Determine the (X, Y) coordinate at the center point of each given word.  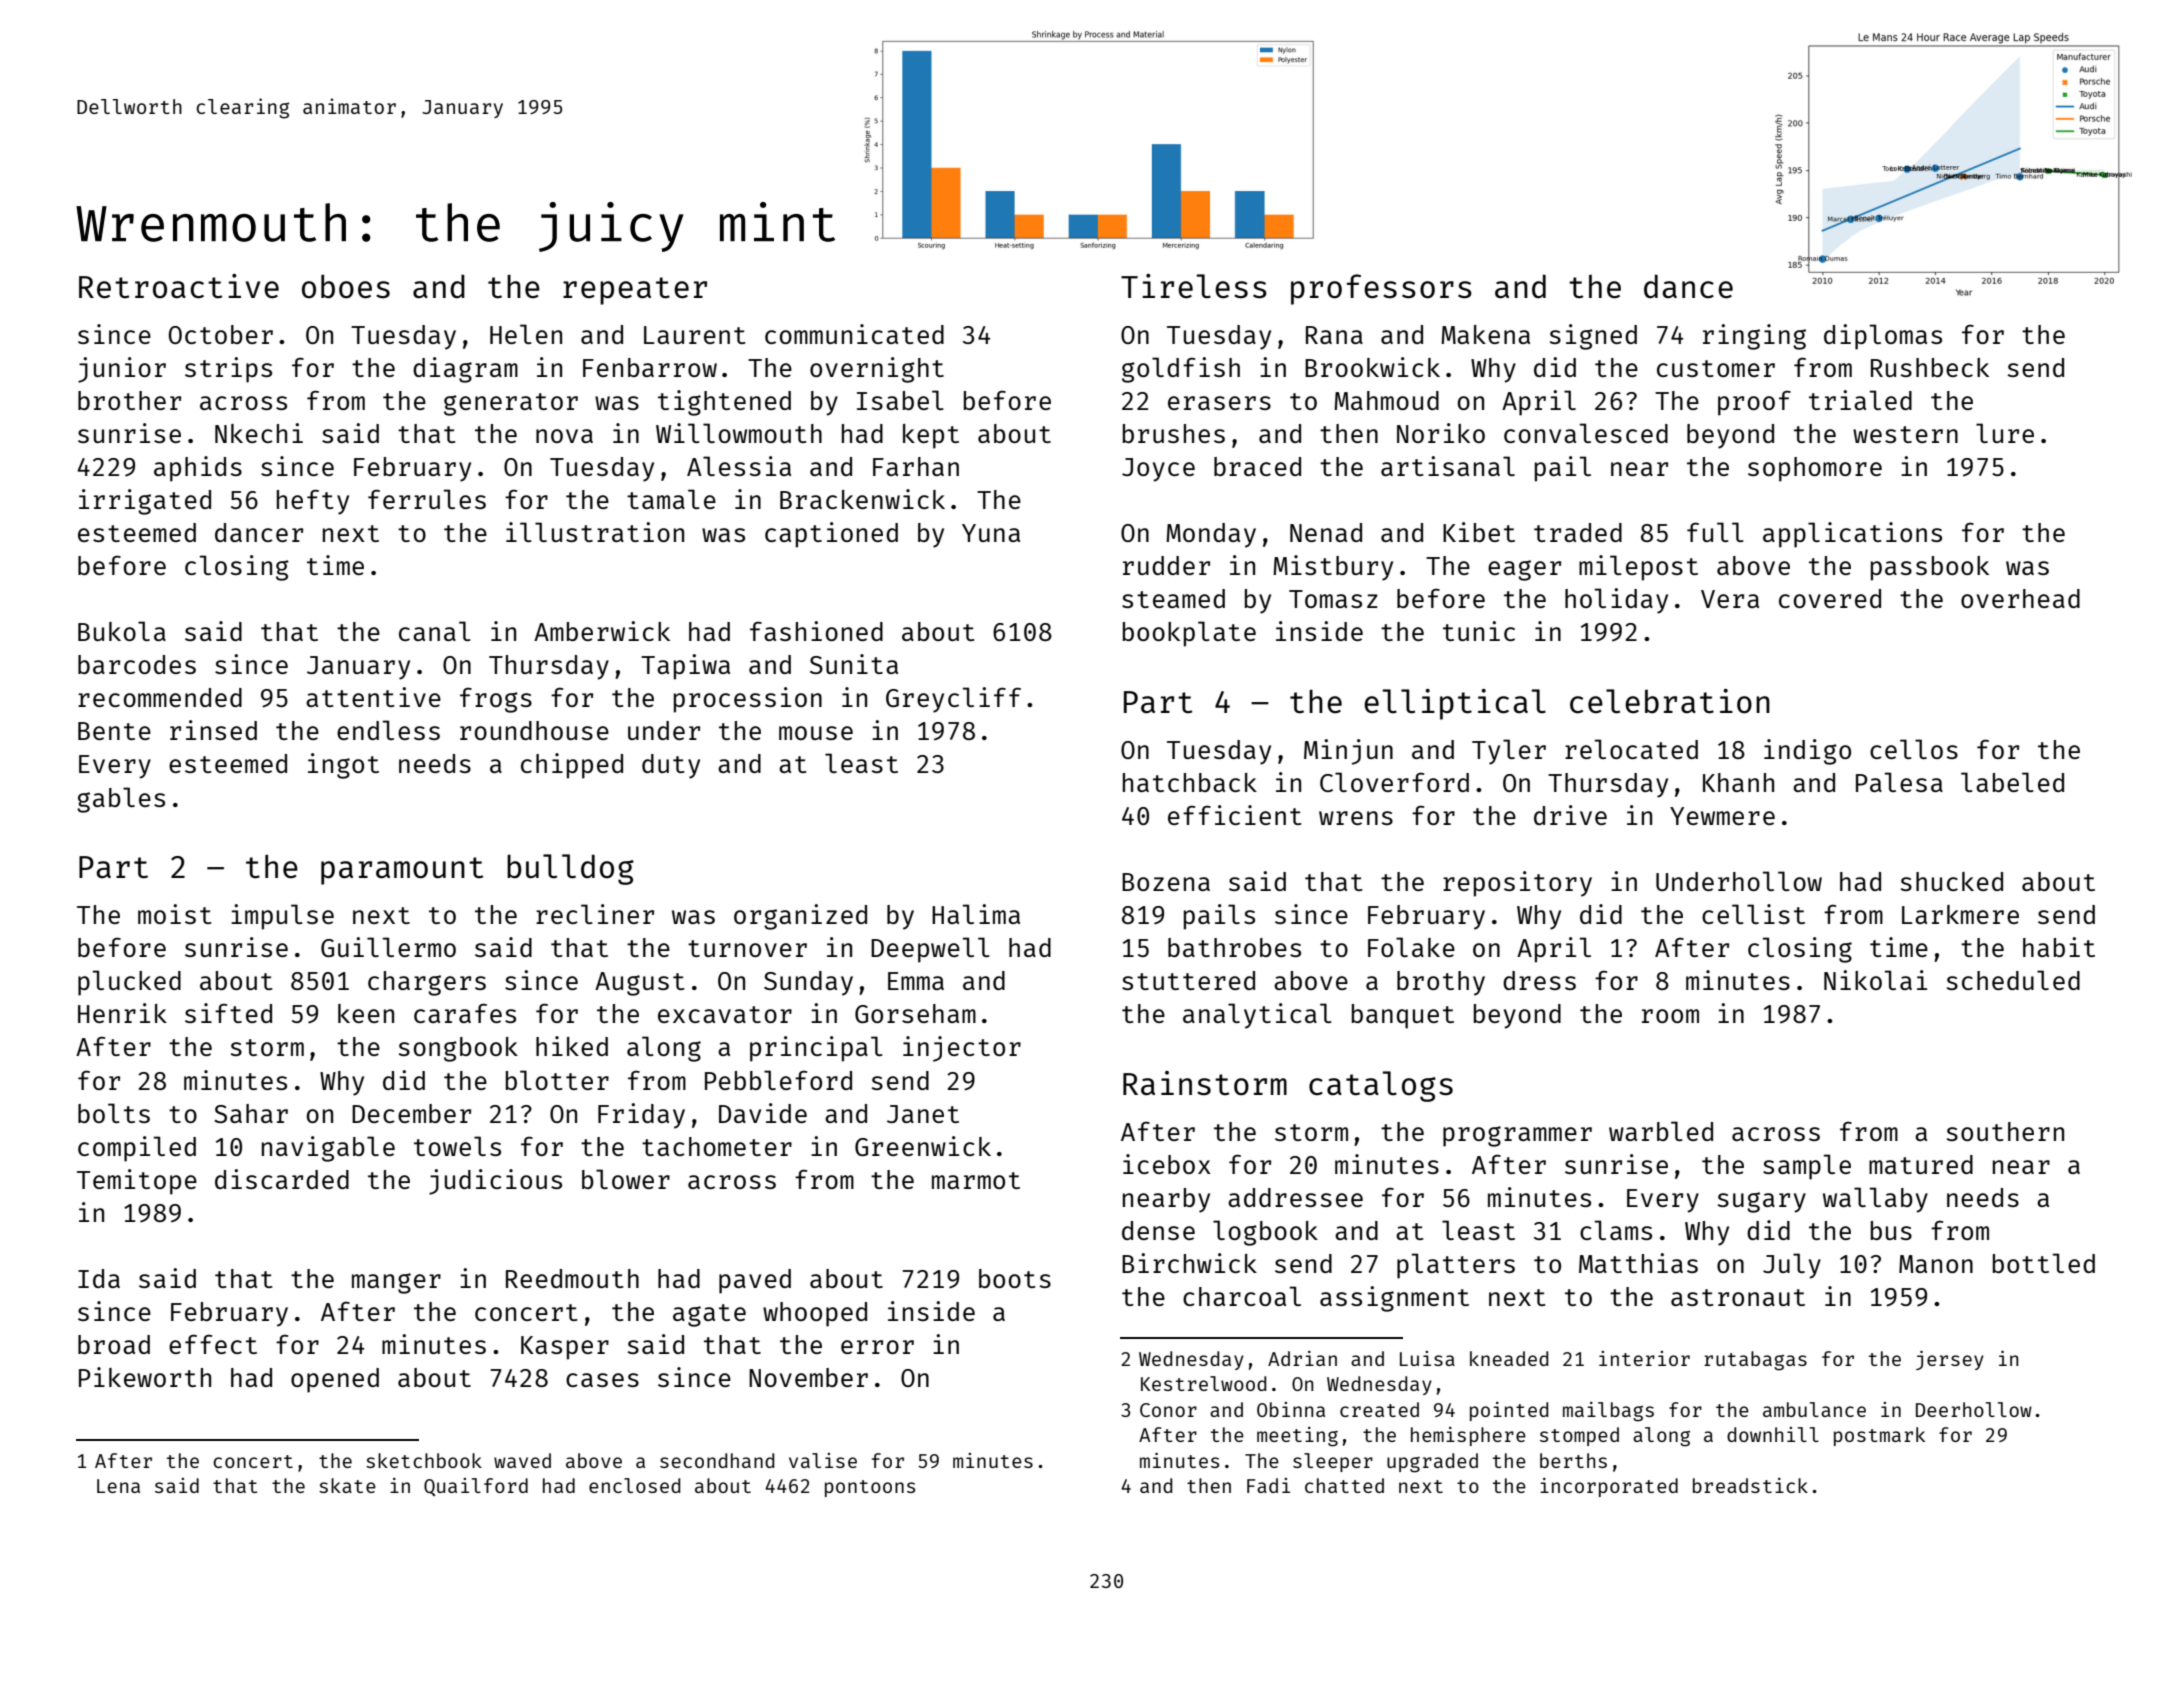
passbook (1930, 568)
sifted (228, 1013)
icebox (1167, 1164)
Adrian (1302, 1358)
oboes (346, 286)
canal (435, 631)
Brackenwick (862, 499)
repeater (635, 291)
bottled (2044, 1263)
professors (1381, 289)
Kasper (565, 1348)
